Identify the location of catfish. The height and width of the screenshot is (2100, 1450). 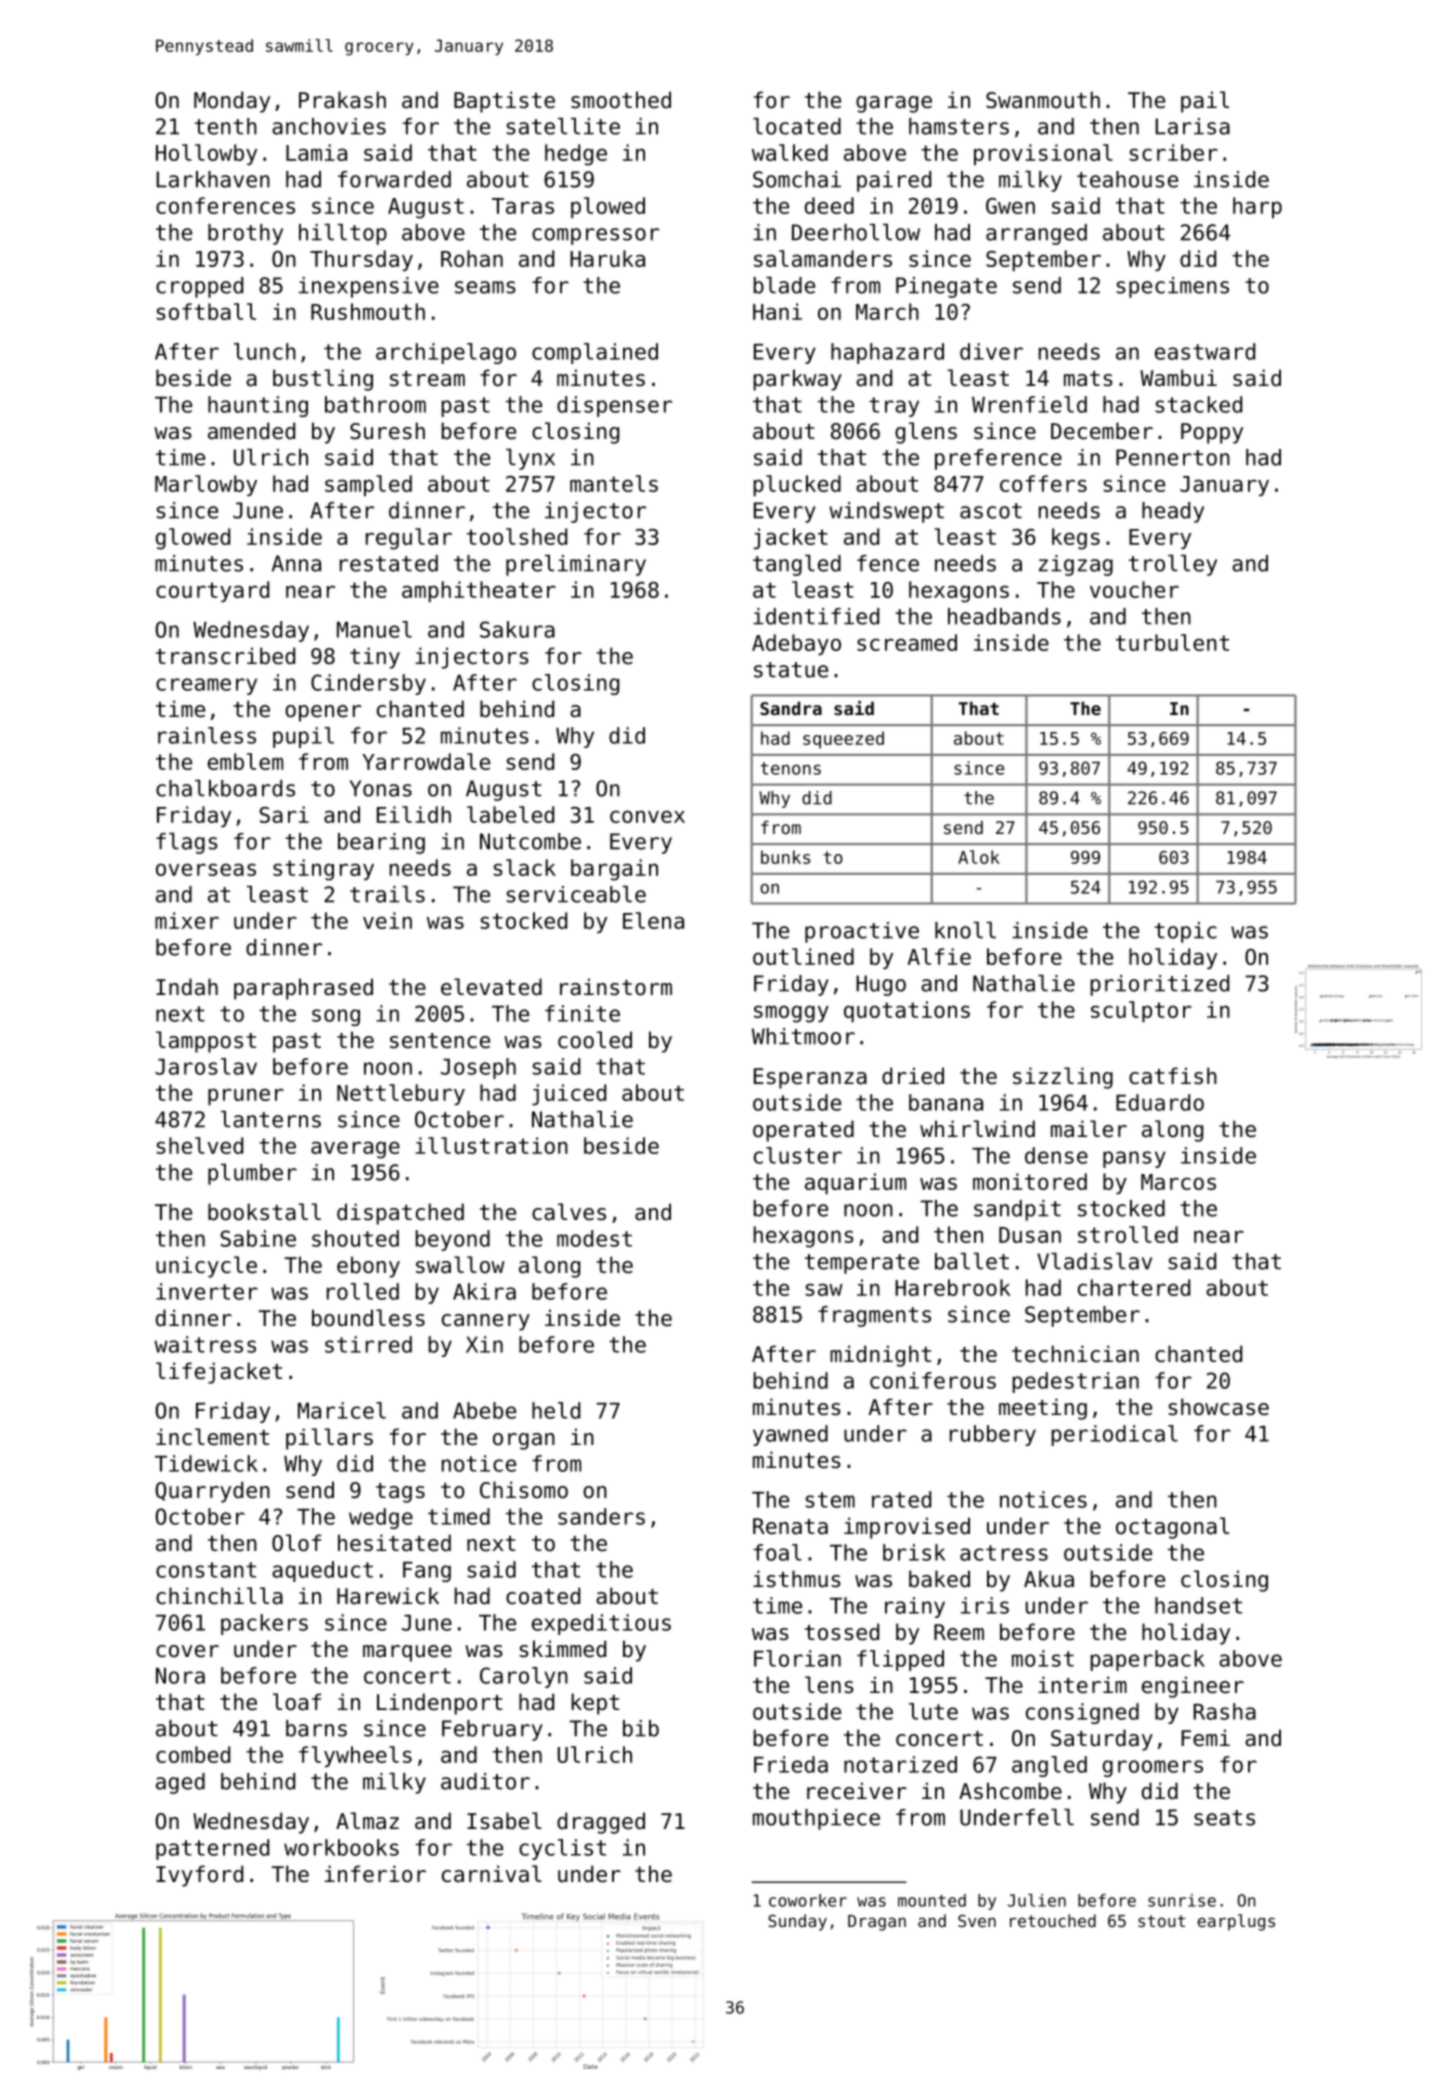
(1173, 1076).
